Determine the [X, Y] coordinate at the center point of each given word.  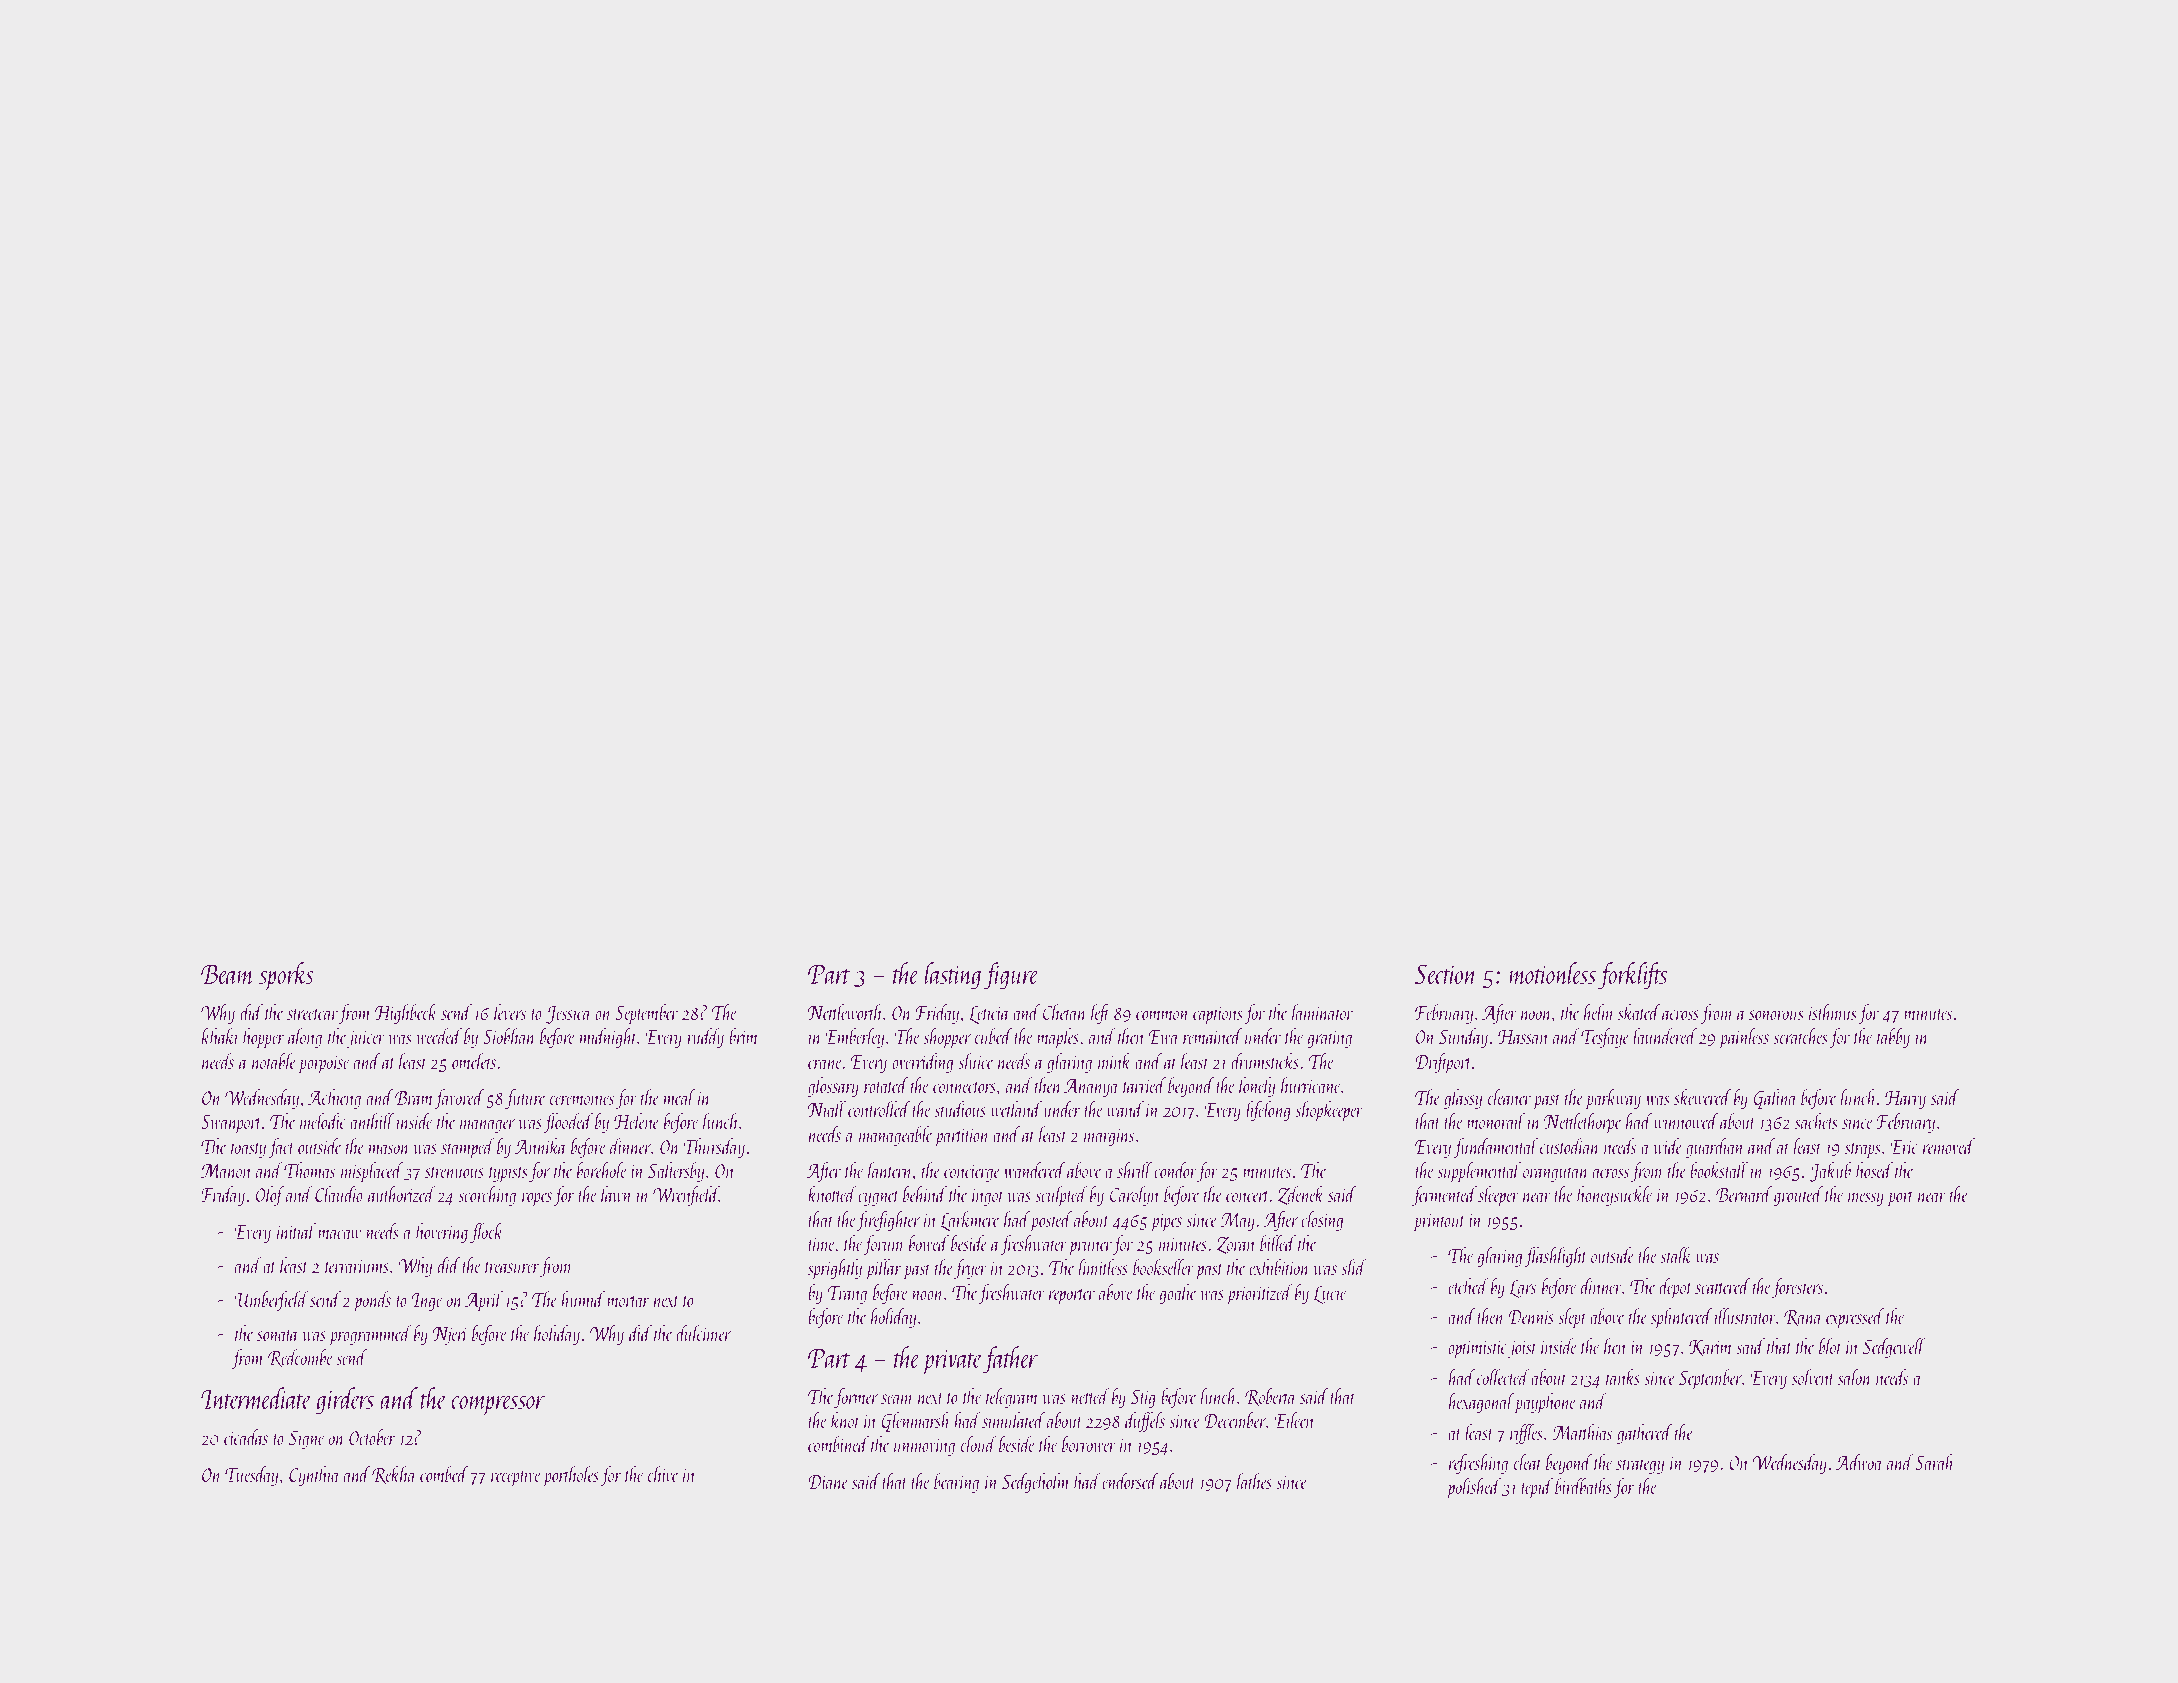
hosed [1874, 1170]
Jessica [569, 1015]
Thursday [714, 1148]
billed [1278, 1243]
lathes [1254, 1481]
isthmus [1832, 1012]
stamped [468, 1148]
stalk [1676, 1255]
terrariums [357, 1266]
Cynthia [314, 1476]
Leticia [989, 1015]
